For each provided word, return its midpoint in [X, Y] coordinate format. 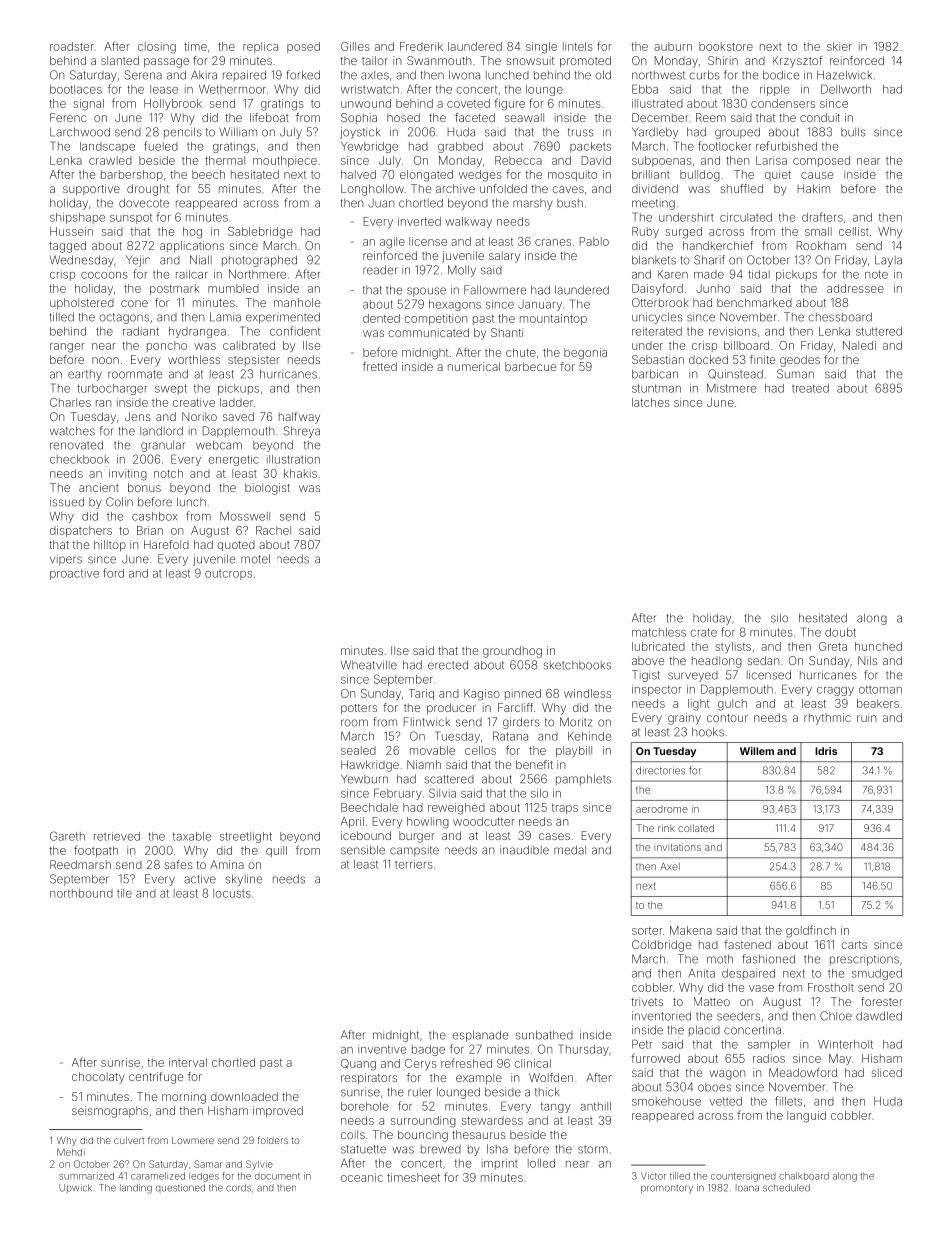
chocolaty [98, 1078]
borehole [364, 1106]
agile [392, 243]
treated [810, 388]
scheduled [786, 1188]
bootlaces [76, 89]
